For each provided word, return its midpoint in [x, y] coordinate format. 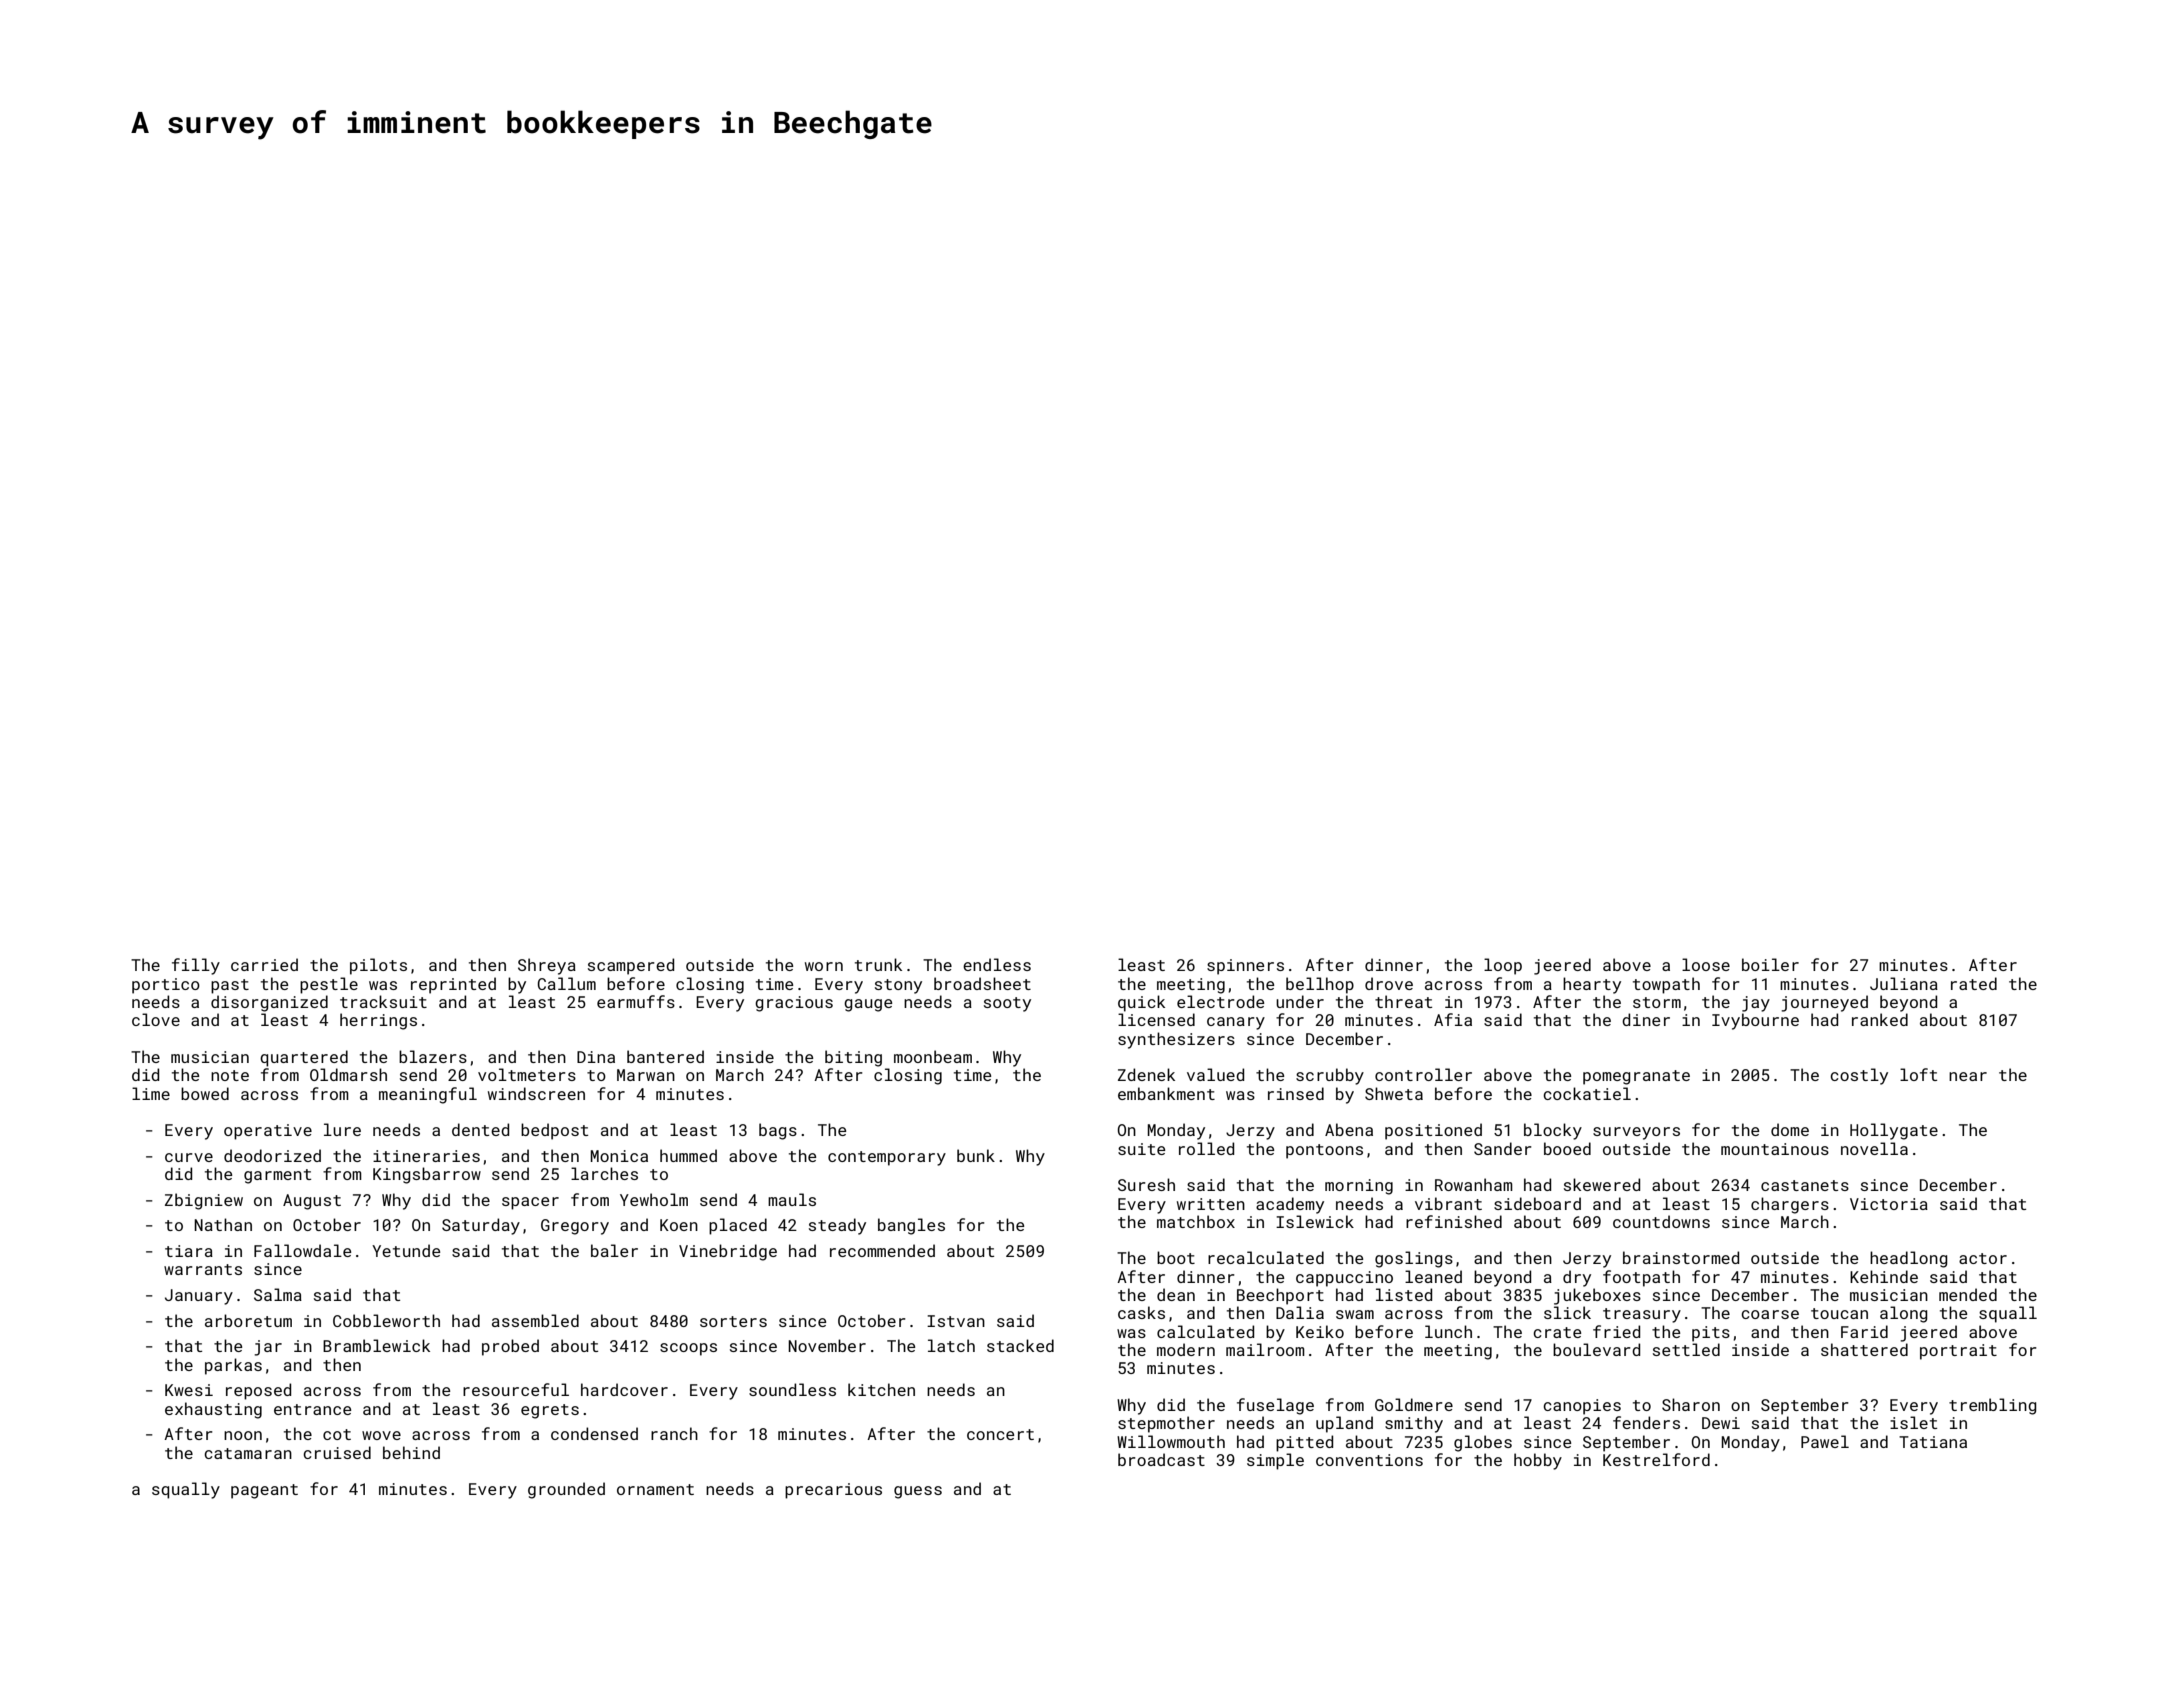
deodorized [272, 1155]
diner [1646, 1019]
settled [1686, 1349]
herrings [378, 1021]
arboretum [248, 1320]
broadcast [1161, 1459]
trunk [878, 964]
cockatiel [1587, 1093]
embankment [1166, 1093]
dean [1176, 1294]
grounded [566, 1490]
